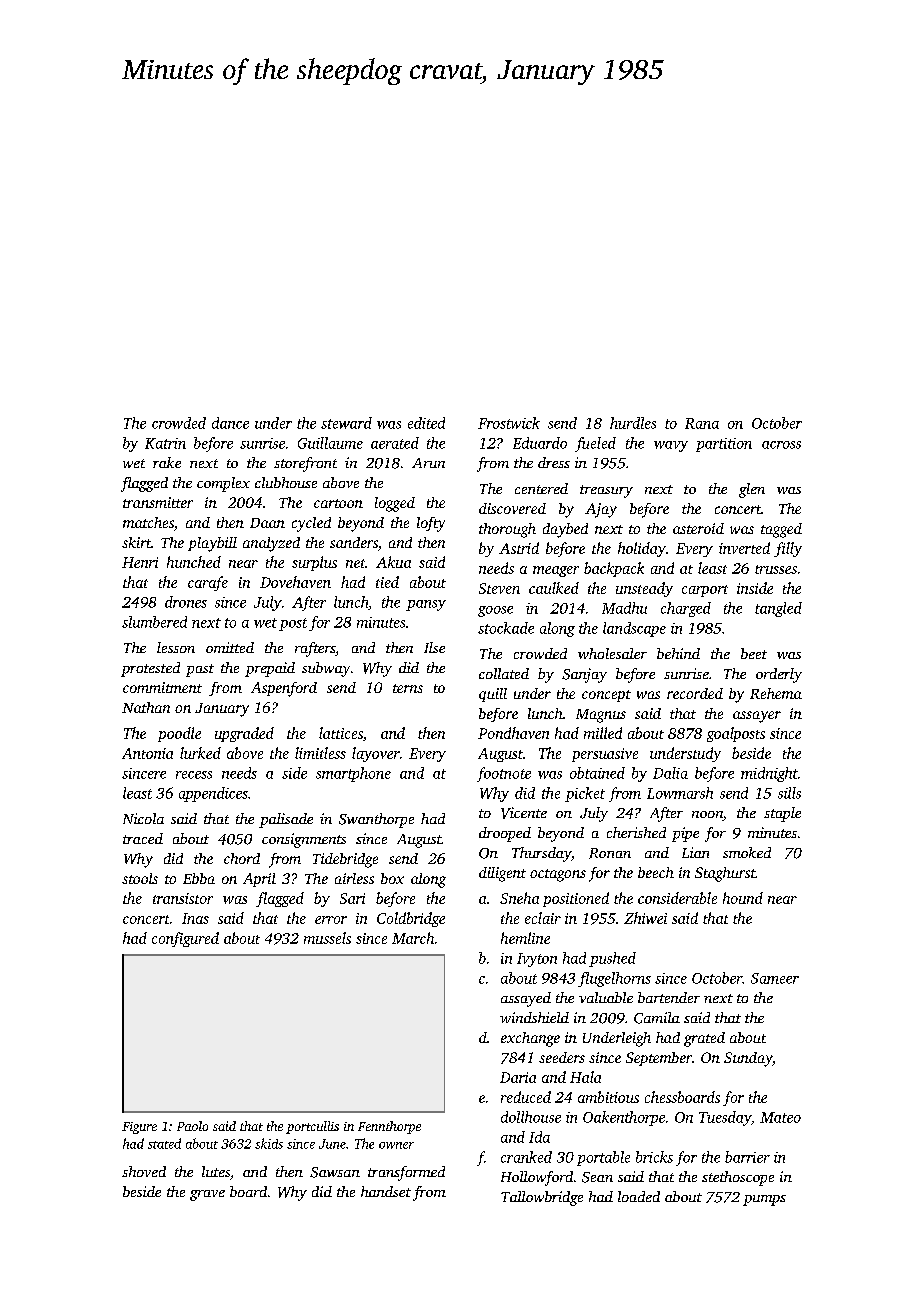 This screenshot has width=924, height=1308. I want to click on palisade, so click(286, 820).
